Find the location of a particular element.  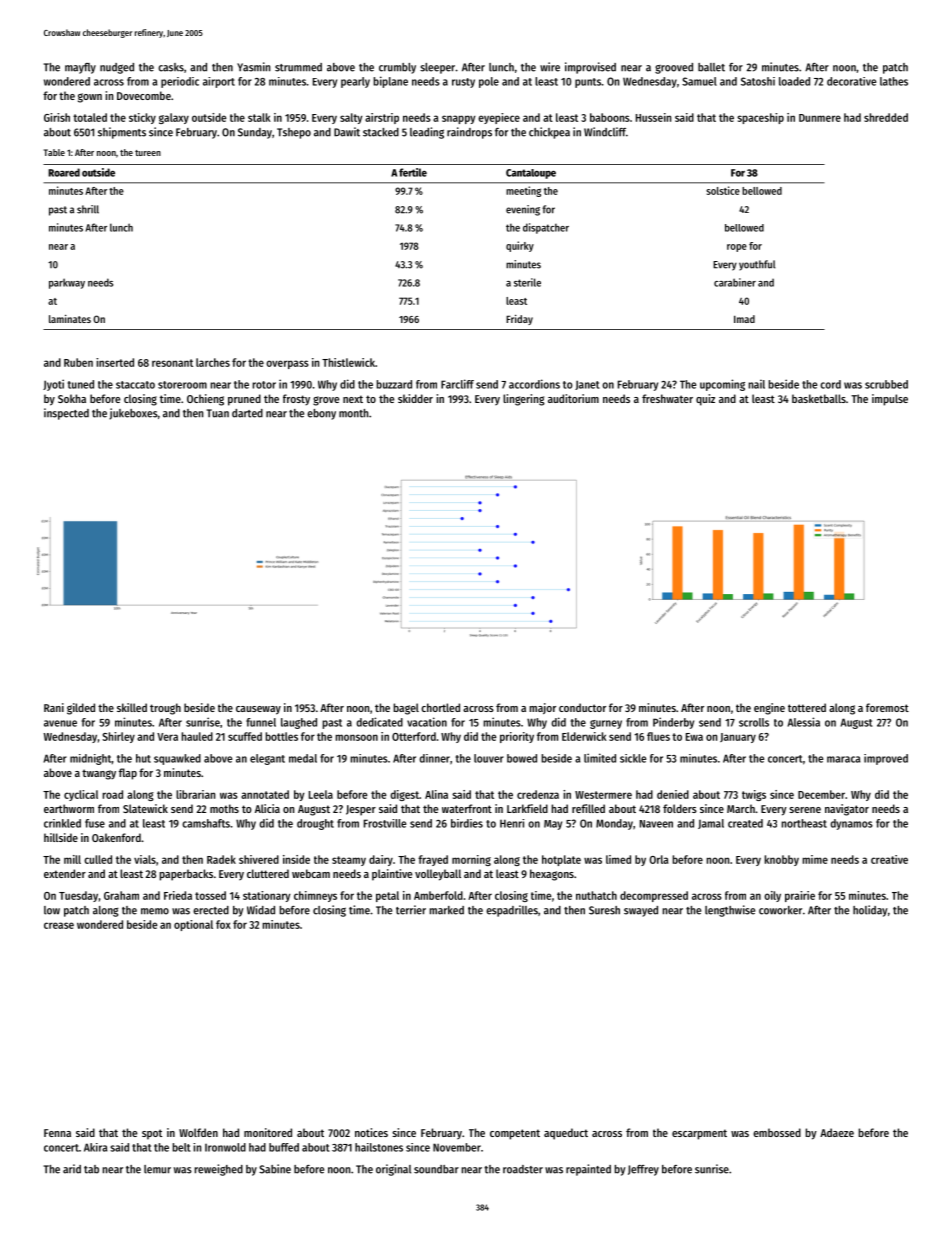

tottered is located at coordinates (807, 707).
